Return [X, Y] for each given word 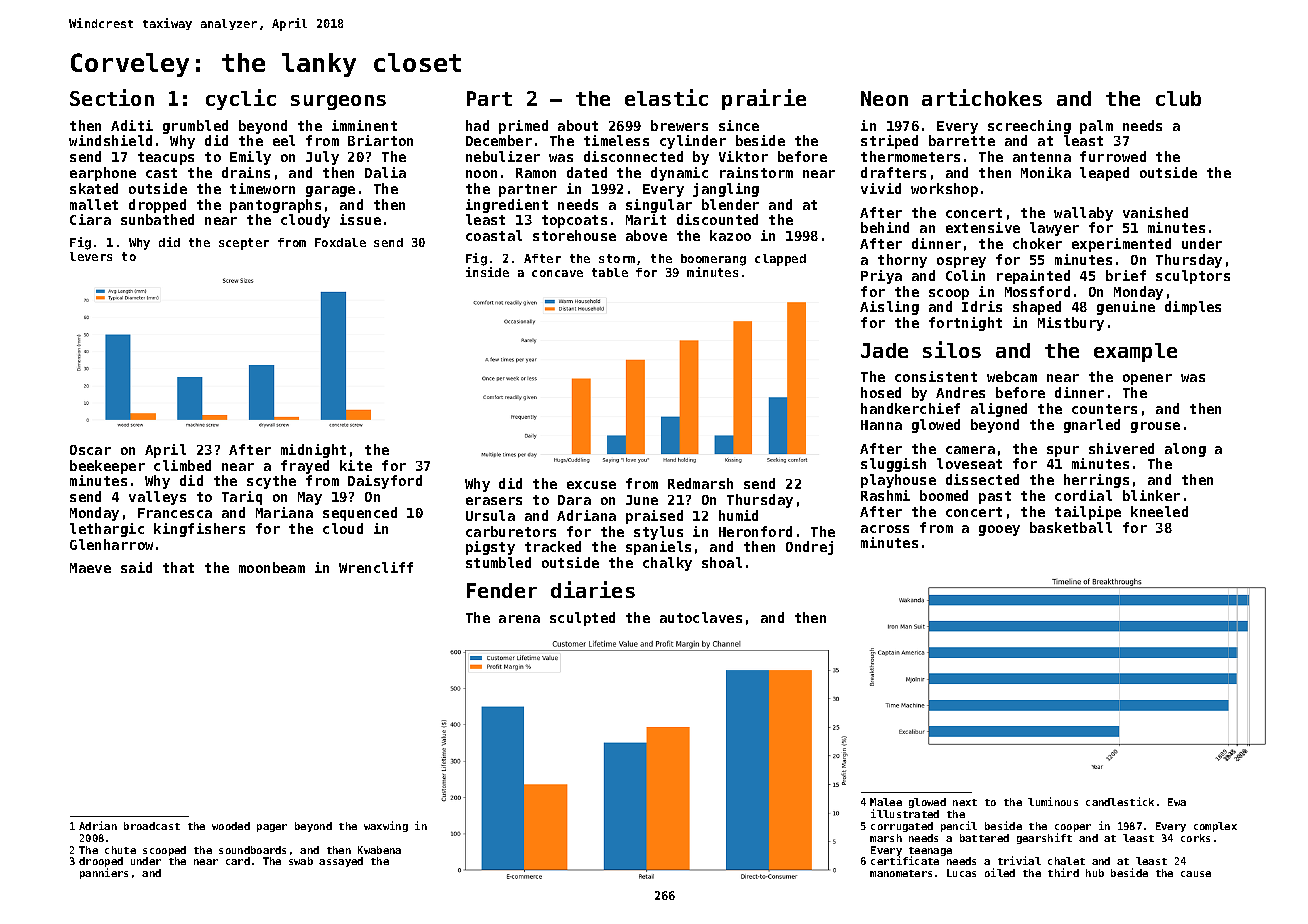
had [477, 125]
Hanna [881, 425]
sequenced [360, 514]
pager [272, 828]
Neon [884, 98]
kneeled [1159, 511]
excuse [591, 485]
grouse [1155, 427]
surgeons [338, 102]
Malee [886, 802]
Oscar [90, 450]
